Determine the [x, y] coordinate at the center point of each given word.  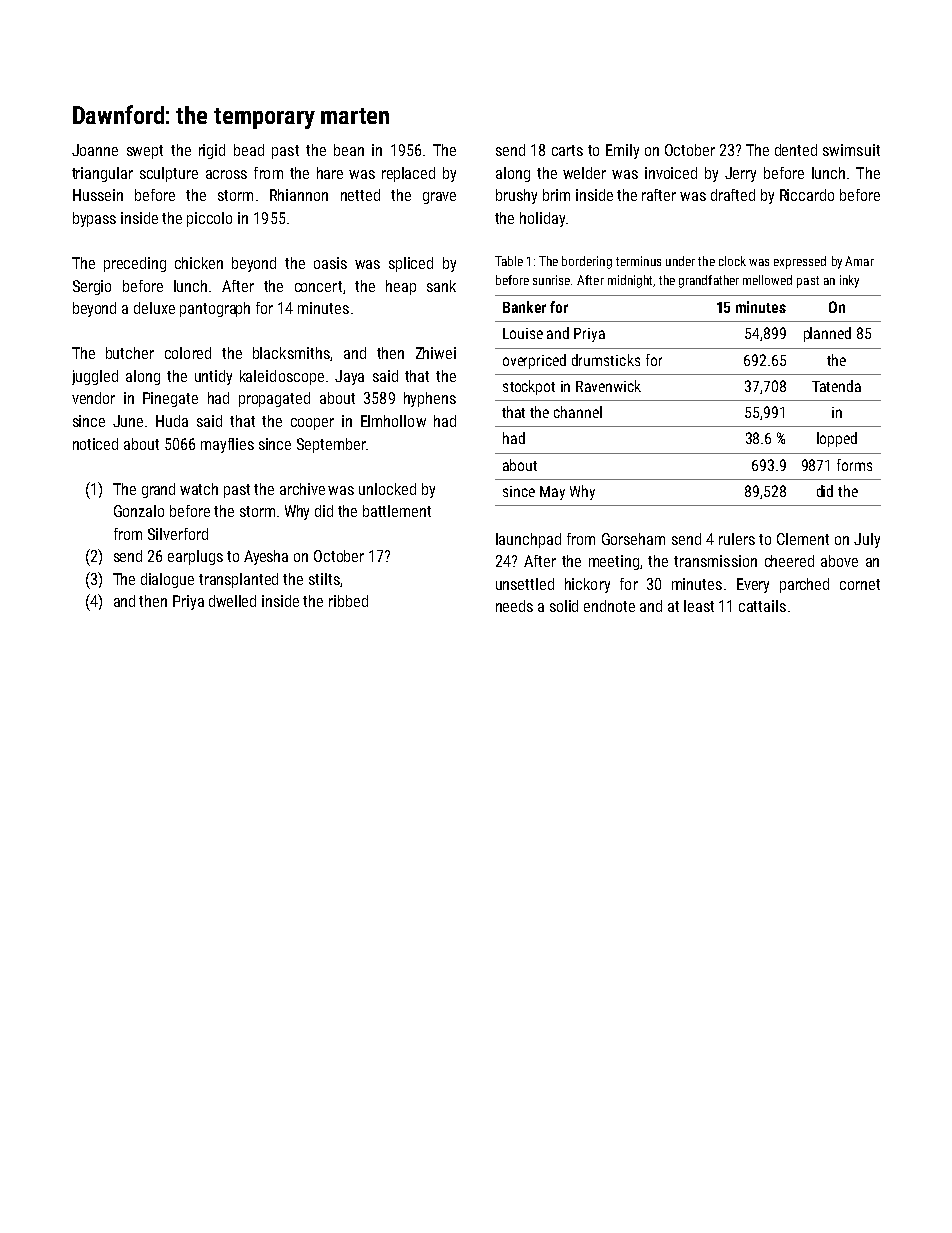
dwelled [232, 601]
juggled [95, 377]
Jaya [349, 377]
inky [849, 281]
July [867, 540]
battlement [397, 511]
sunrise [551, 280]
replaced [408, 174]
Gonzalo [139, 511]
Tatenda [836, 386]
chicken [199, 263]
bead [249, 150]
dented [796, 150]
